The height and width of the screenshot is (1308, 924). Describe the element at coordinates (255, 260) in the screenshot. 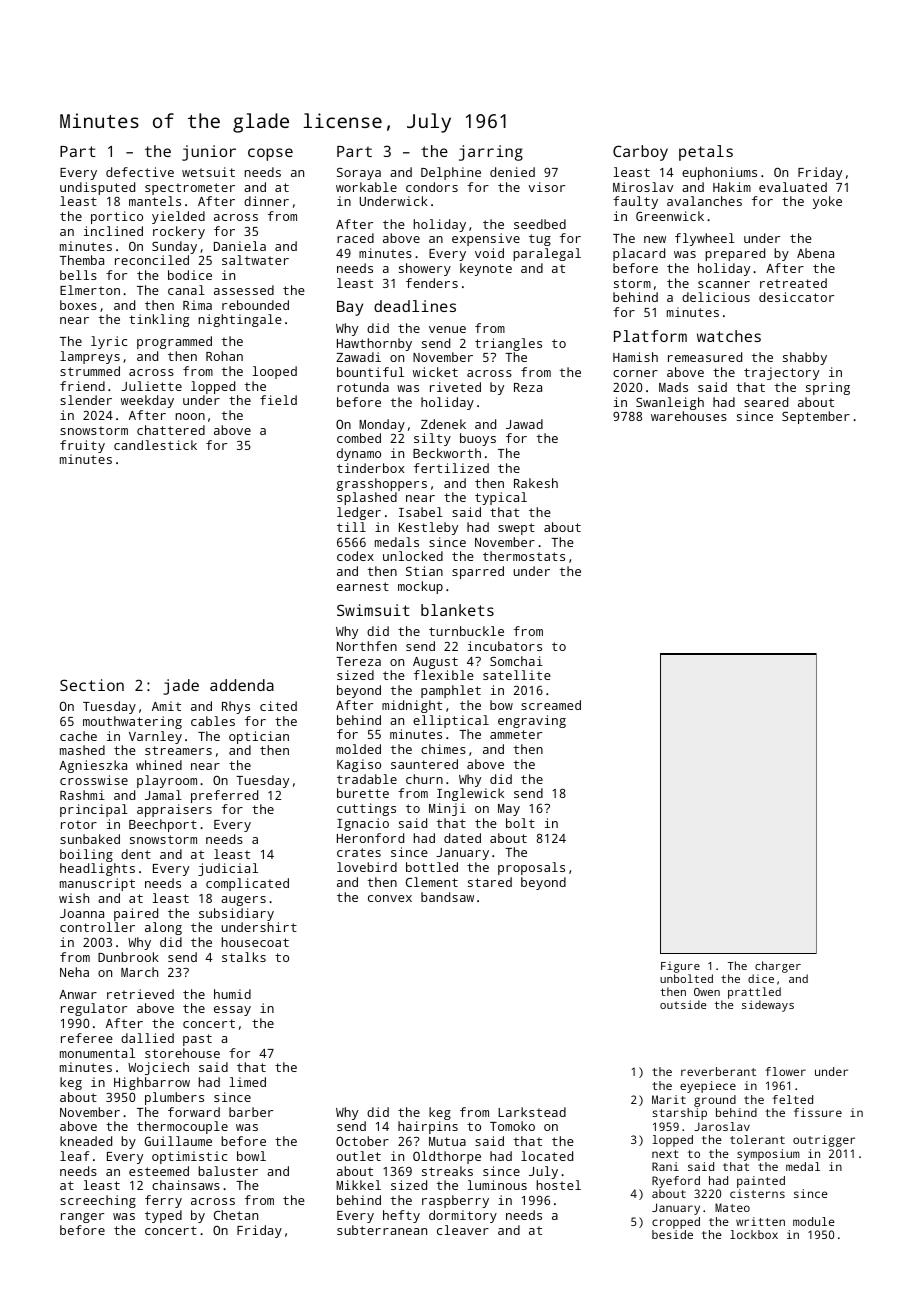

I see `saltwater` at that location.
